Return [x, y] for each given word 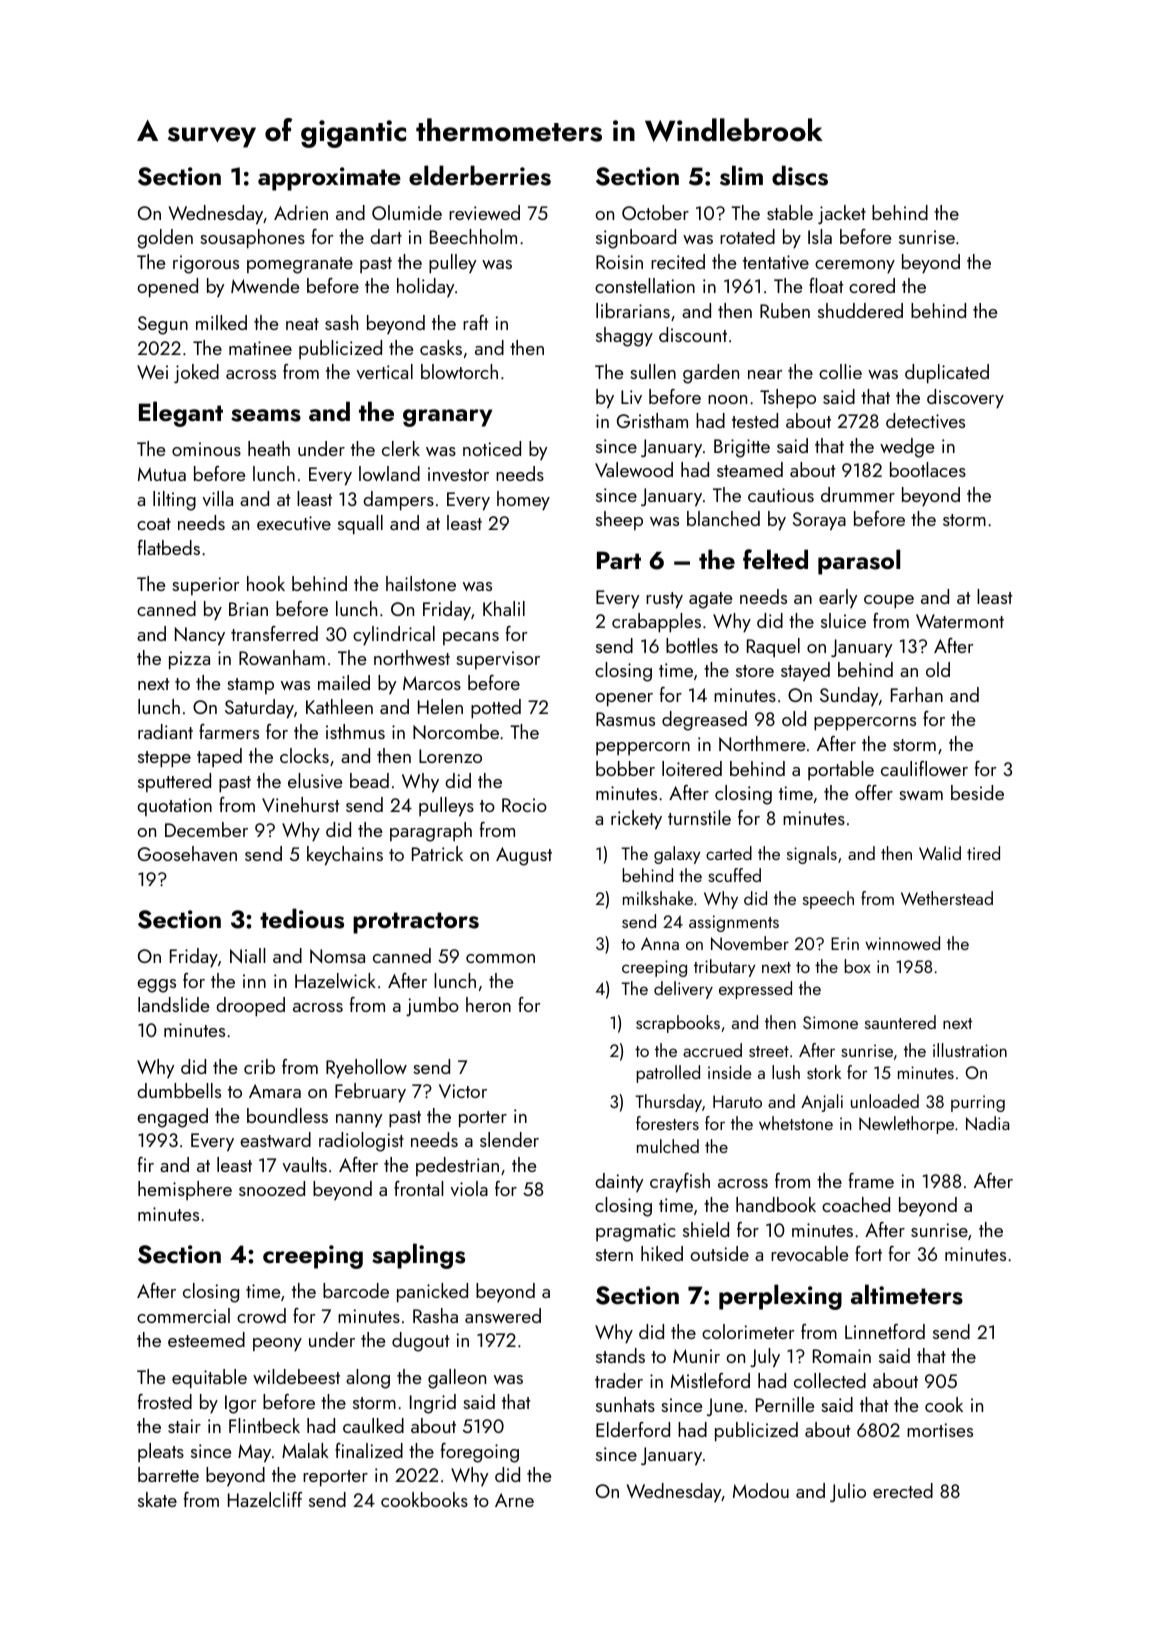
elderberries [480, 175]
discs [800, 175]
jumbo [432, 1006]
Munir [696, 1356]
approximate [329, 179]
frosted [165, 1401]
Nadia [987, 1123]
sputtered [174, 782]
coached [856, 1204]
